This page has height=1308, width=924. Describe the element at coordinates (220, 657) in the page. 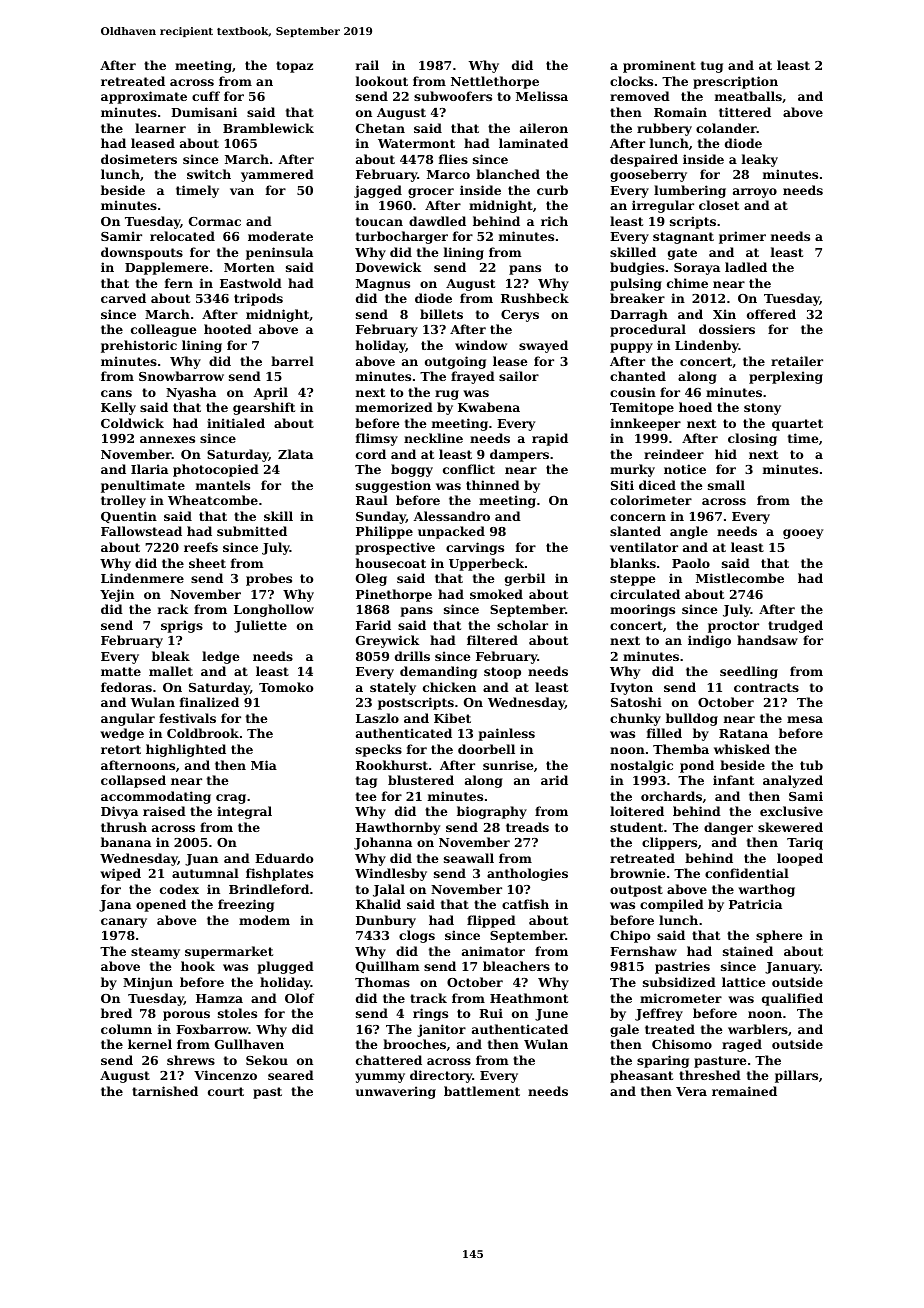

I see `ledge` at that location.
